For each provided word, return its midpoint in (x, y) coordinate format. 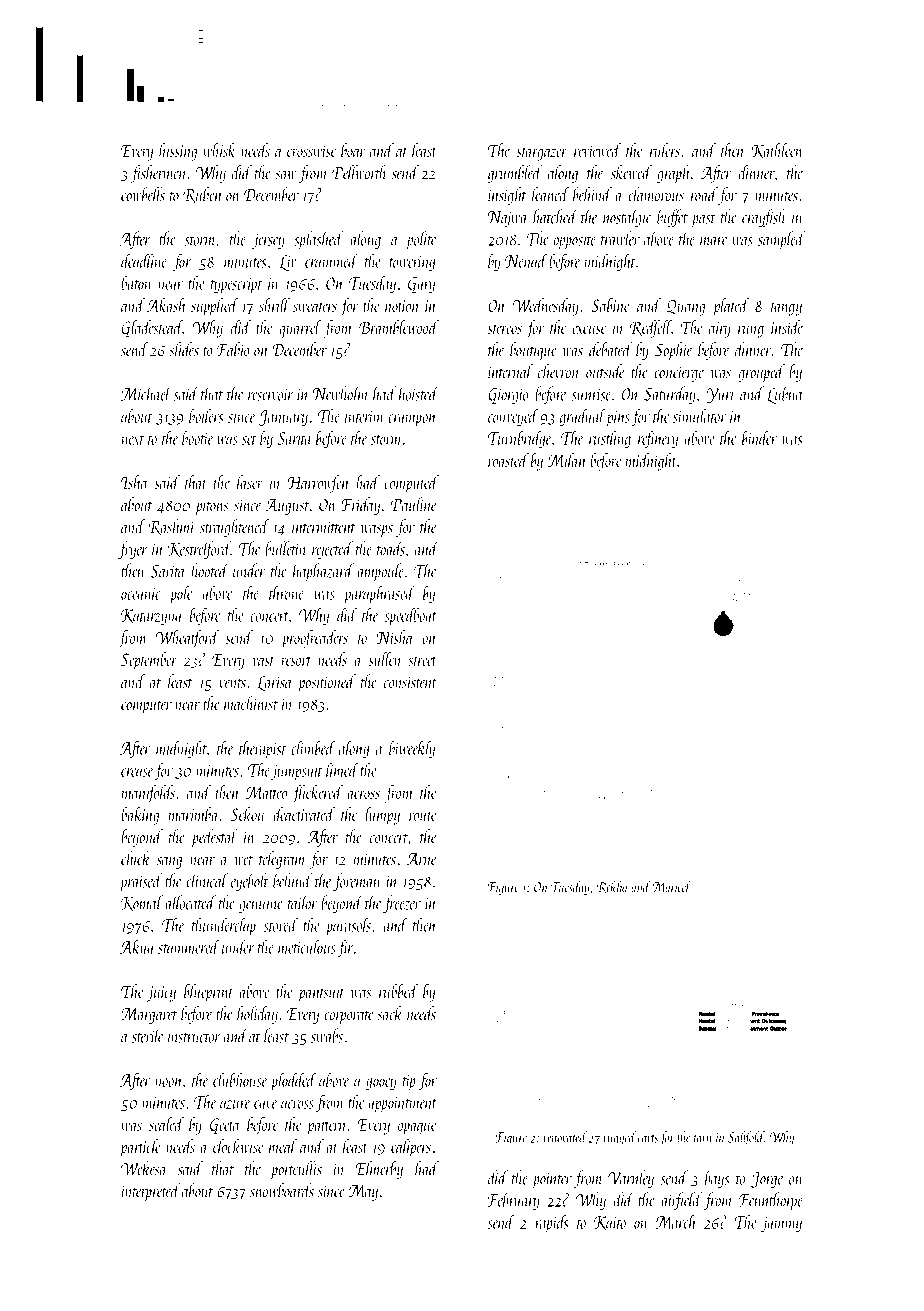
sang (169, 863)
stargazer (542, 154)
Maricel (671, 887)
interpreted (151, 1192)
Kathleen (777, 151)
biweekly (412, 749)
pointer (552, 1181)
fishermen (157, 174)
